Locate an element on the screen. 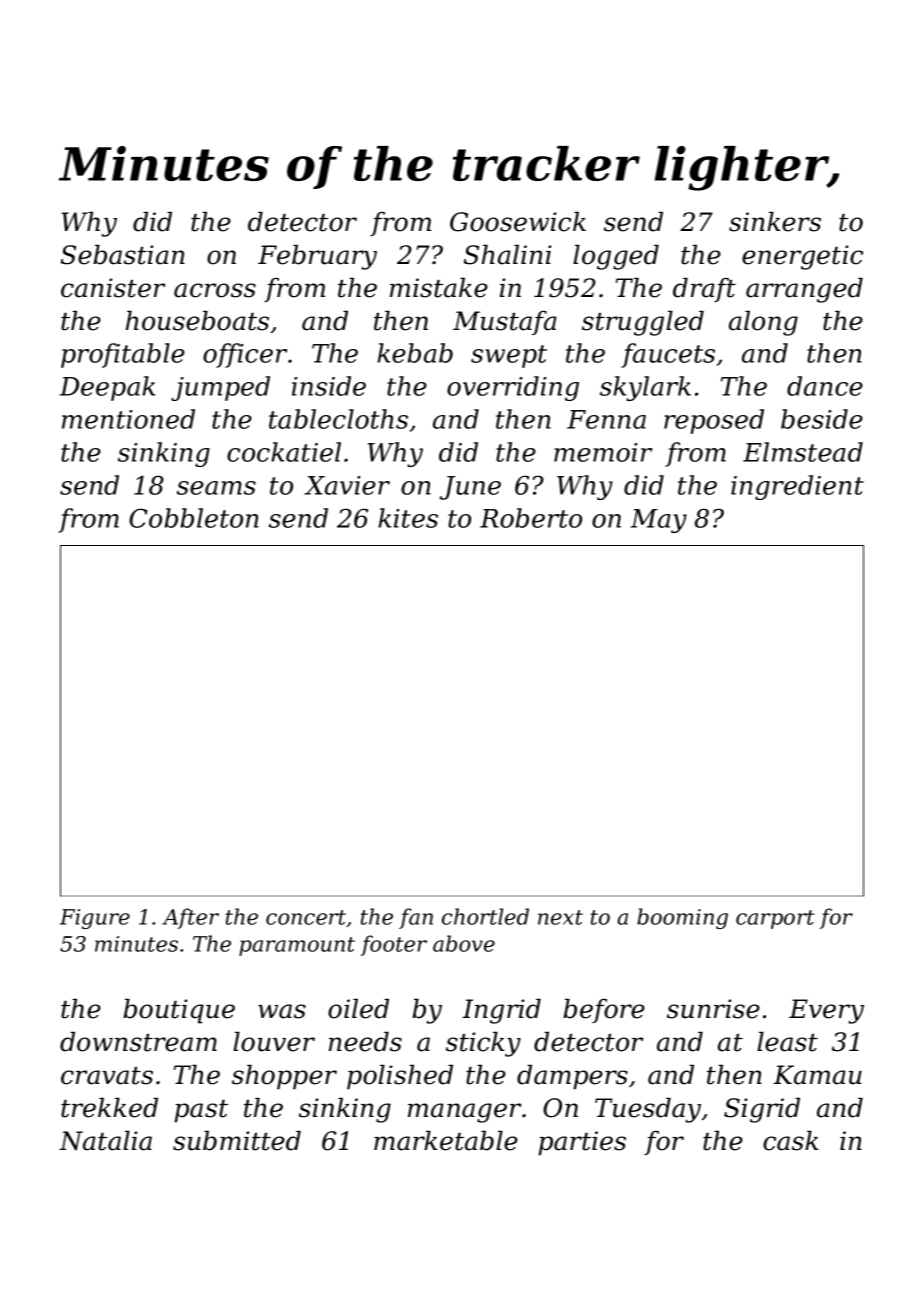 This screenshot has width=924, height=1311. cravats is located at coordinates (107, 1076).
